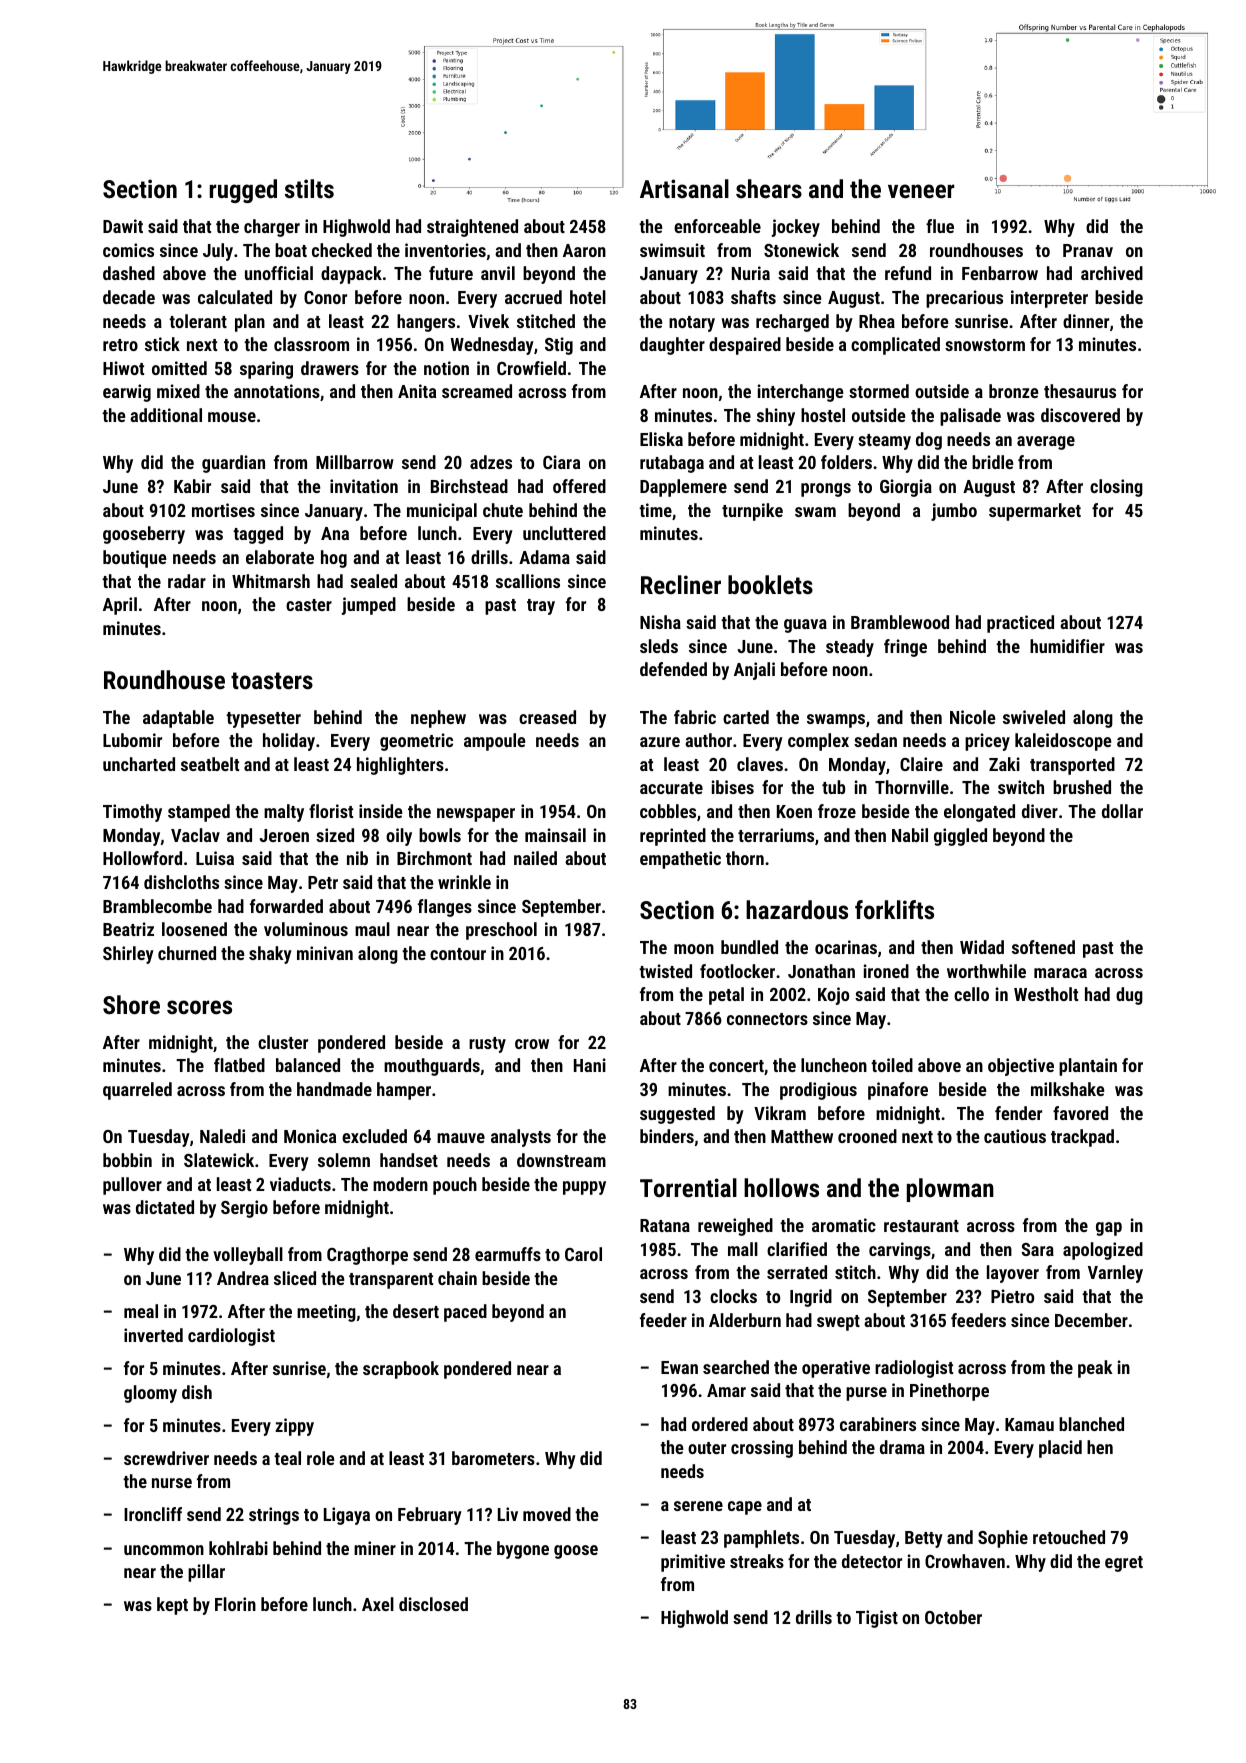 This document has width=1246, height=1763. Describe the element at coordinates (535, 858) in the document. I see `nailed` at that location.
